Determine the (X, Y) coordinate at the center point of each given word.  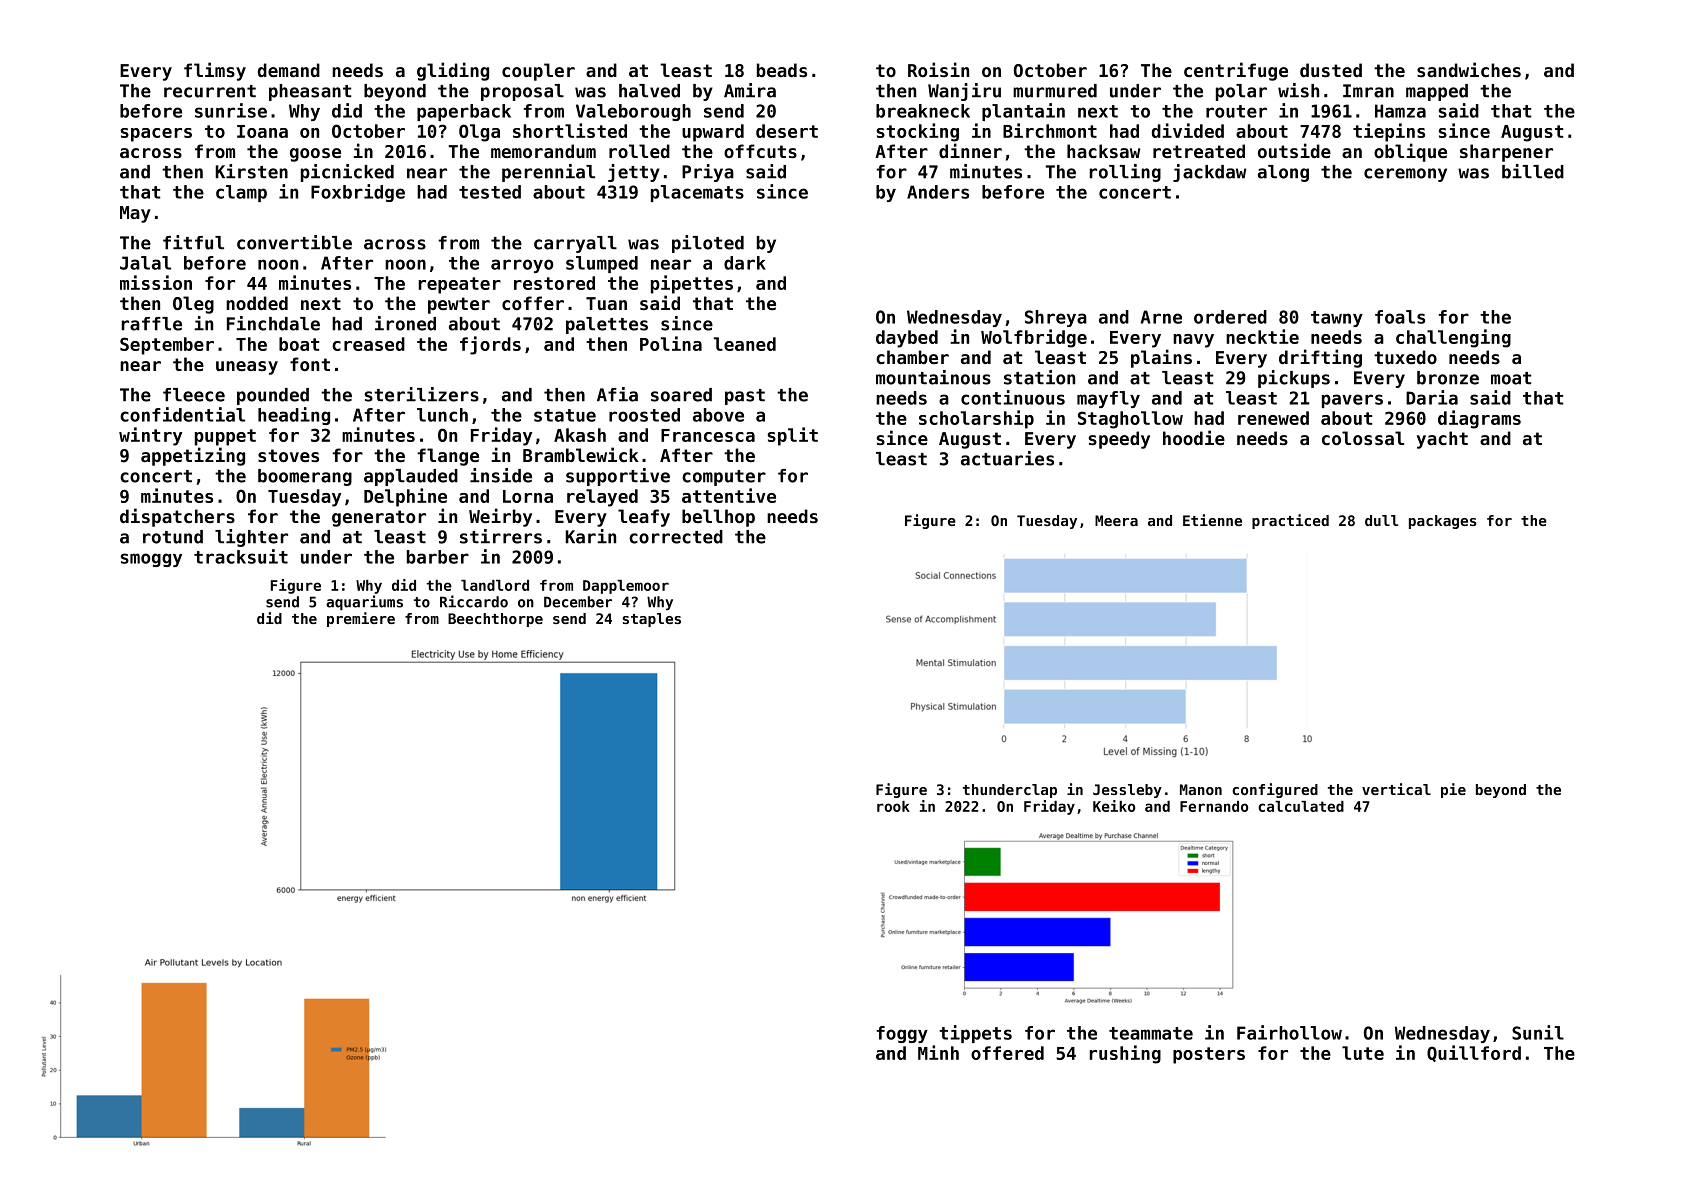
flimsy (215, 71)
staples (651, 620)
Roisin (938, 69)
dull (1381, 520)
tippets (975, 1034)
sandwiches (1469, 69)
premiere (361, 619)
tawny (1337, 319)
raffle (152, 324)
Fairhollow (1289, 1032)
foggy (902, 1034)
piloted (708, 244)
